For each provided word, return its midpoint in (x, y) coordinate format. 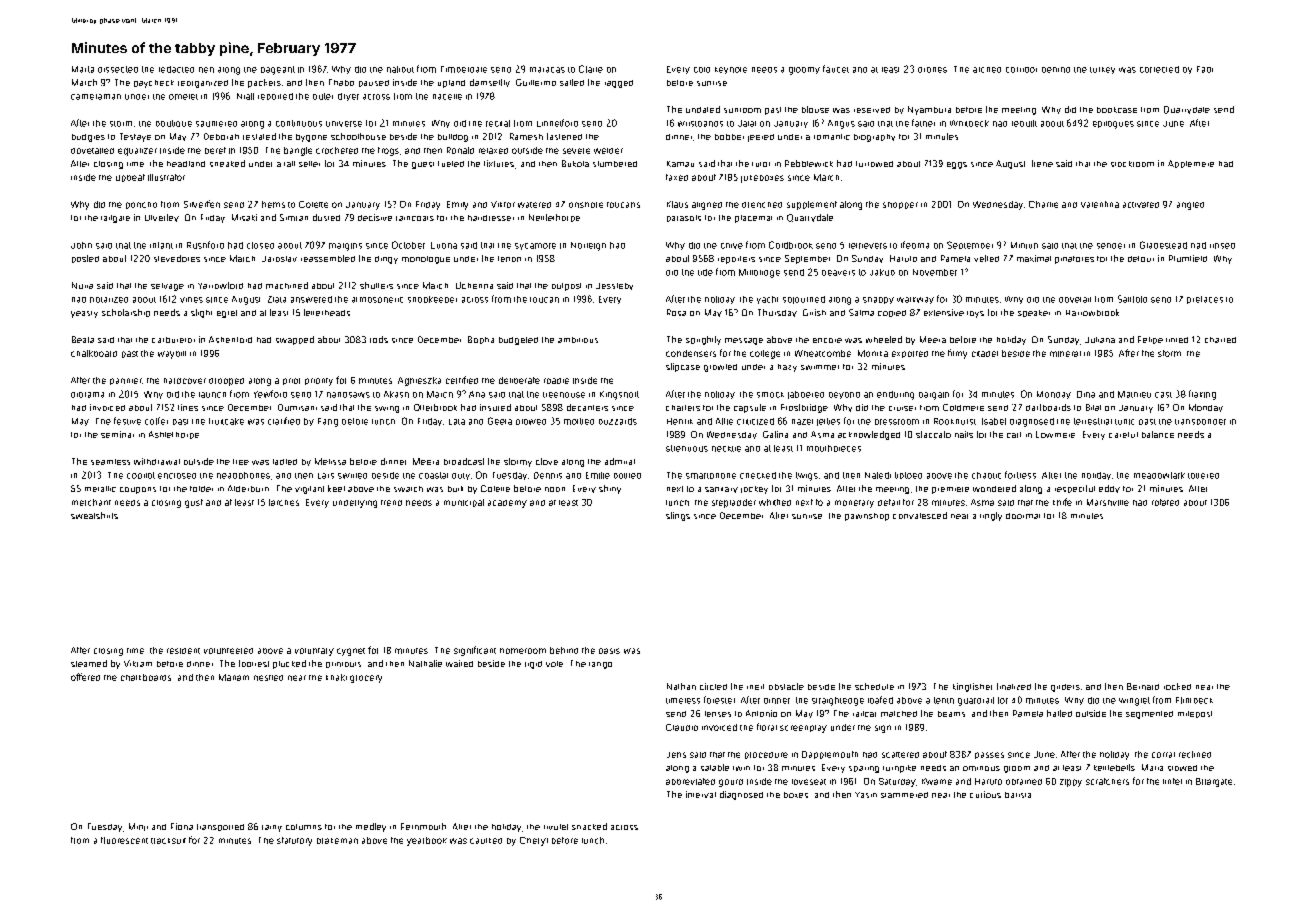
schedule (874, 686)
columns (304, 827)
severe (576, 151)
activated (1141, 205)
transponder (1200, 422)
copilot (141, 475)
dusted (326, 217)
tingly (991, 516)
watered (534, 205)
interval (701, 794)
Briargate (1214, 782)
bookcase (1117, 110)
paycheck (154, 84)
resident (183, 651)
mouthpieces (834, 448)
